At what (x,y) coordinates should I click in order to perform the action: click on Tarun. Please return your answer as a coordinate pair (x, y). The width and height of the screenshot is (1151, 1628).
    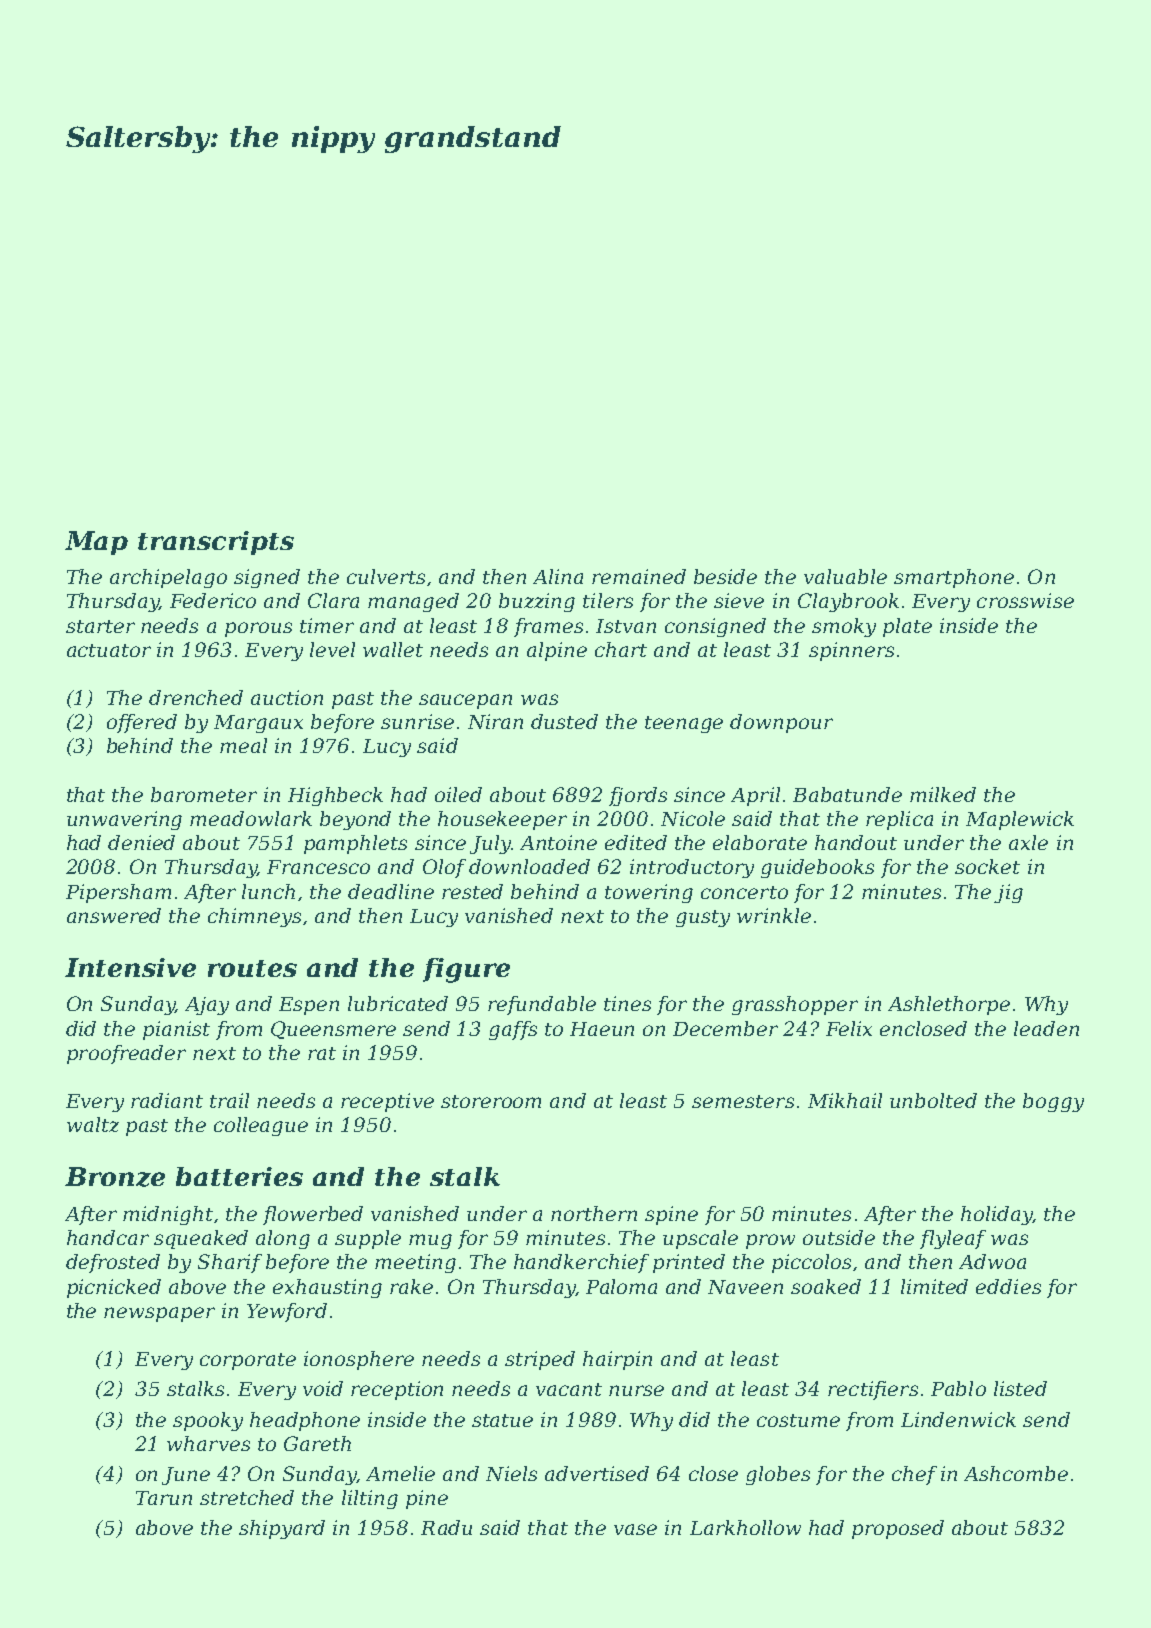
    Looking at the image, I should click on (164, 1498).
